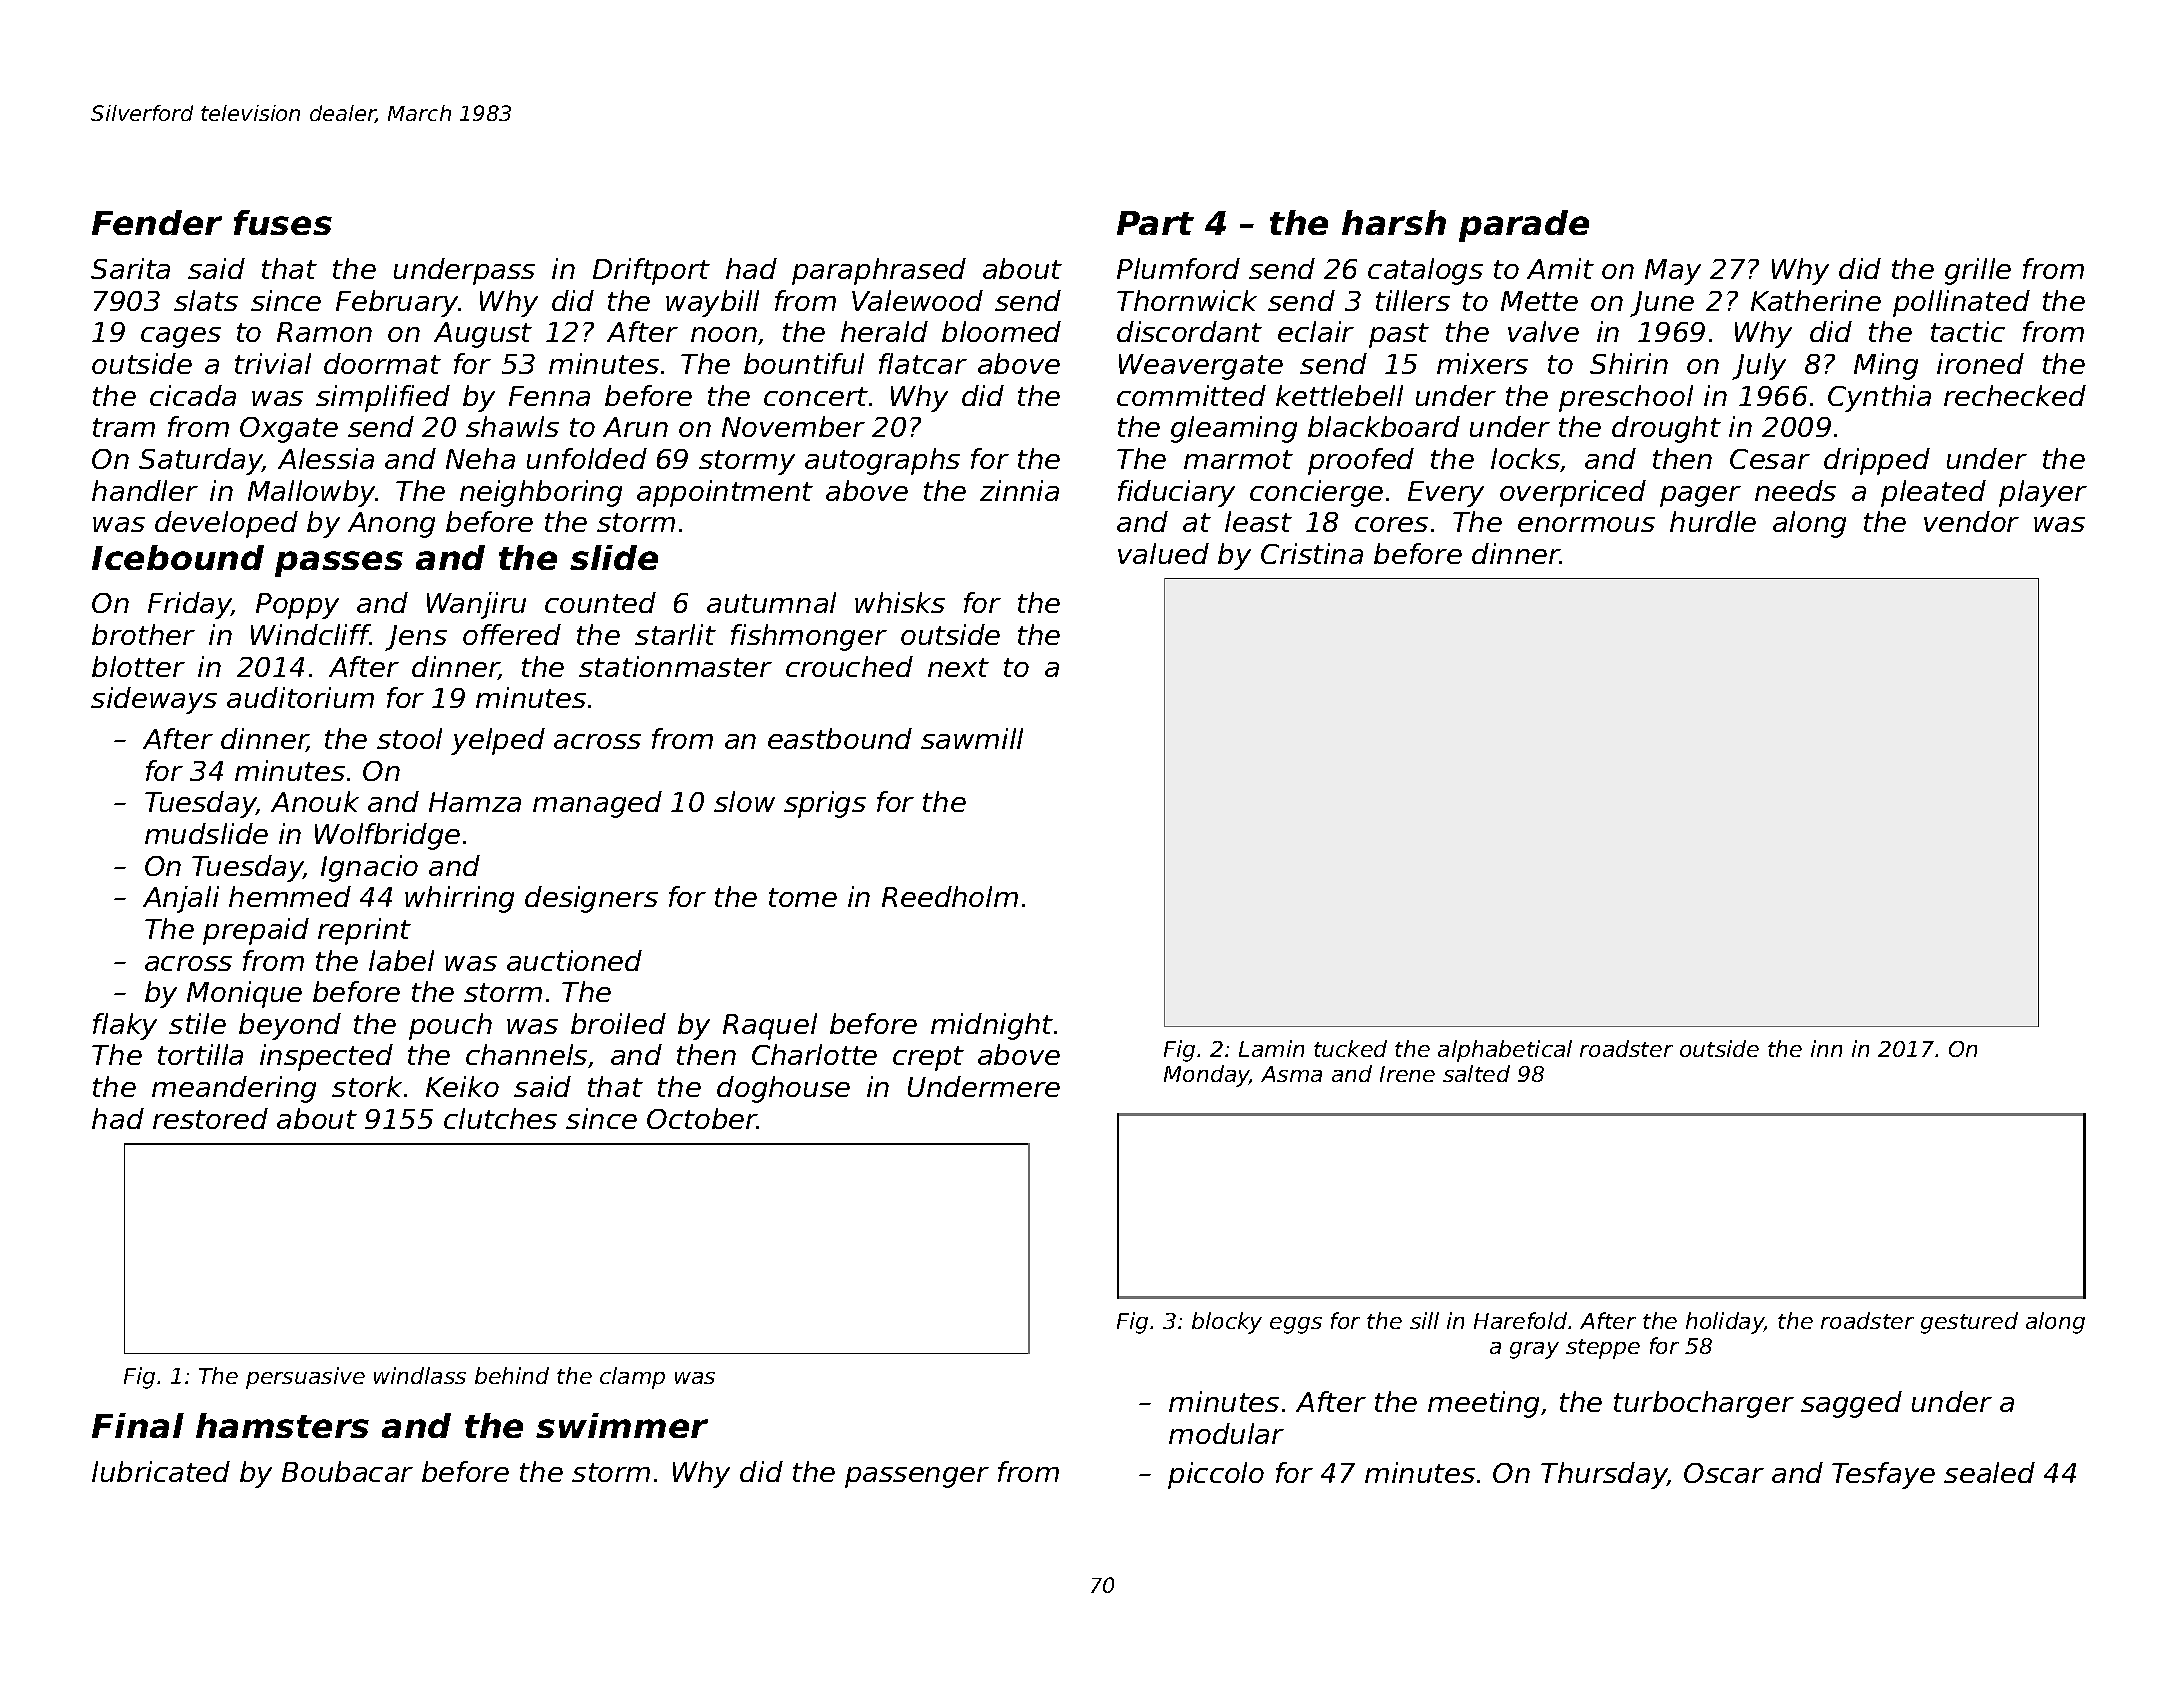 This page has height=1683, width=2178. What do you see at coordinates (1155, 223) in the page?
I see `Part` at bounding box center [1155, 223].
